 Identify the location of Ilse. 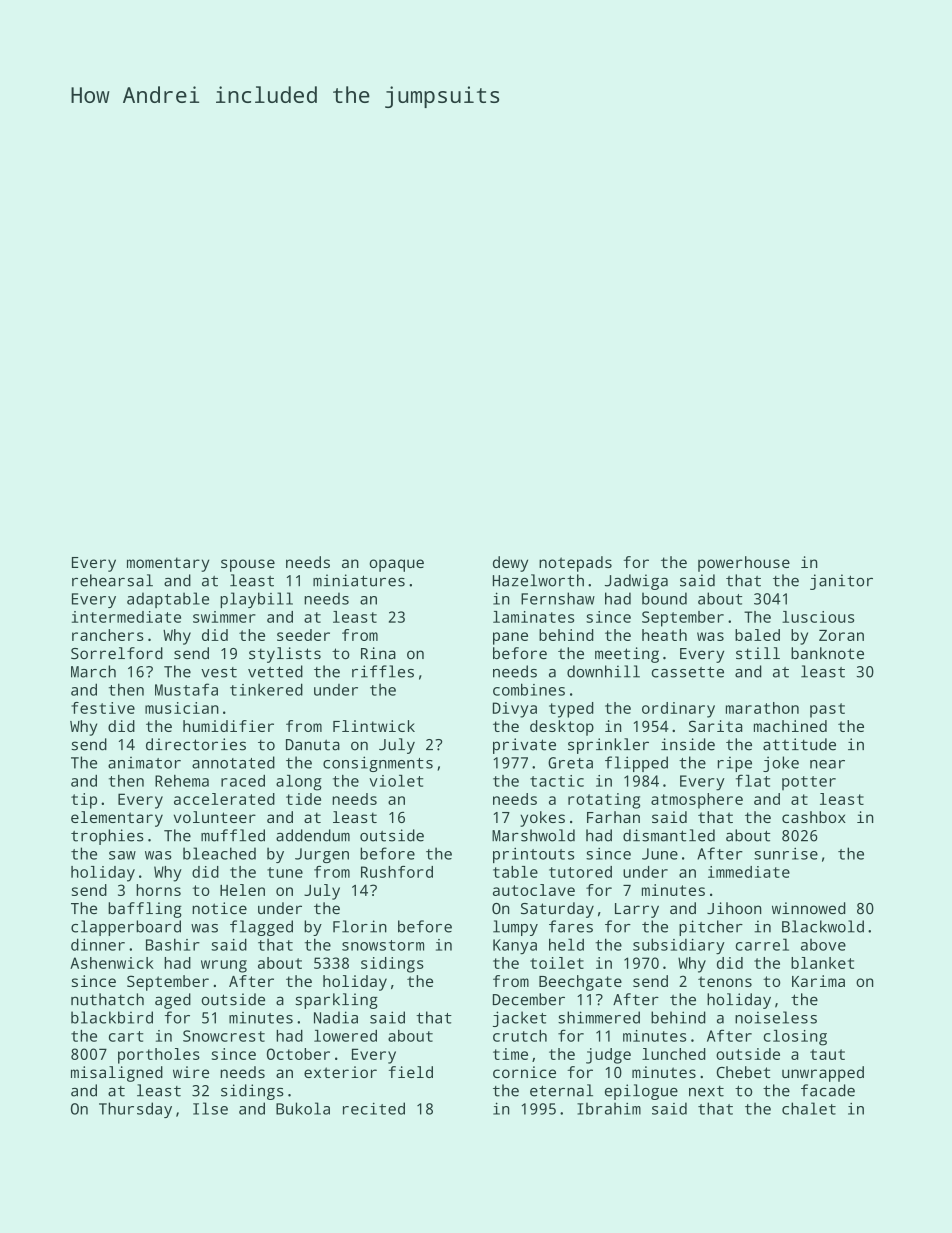
(210, 1108).
